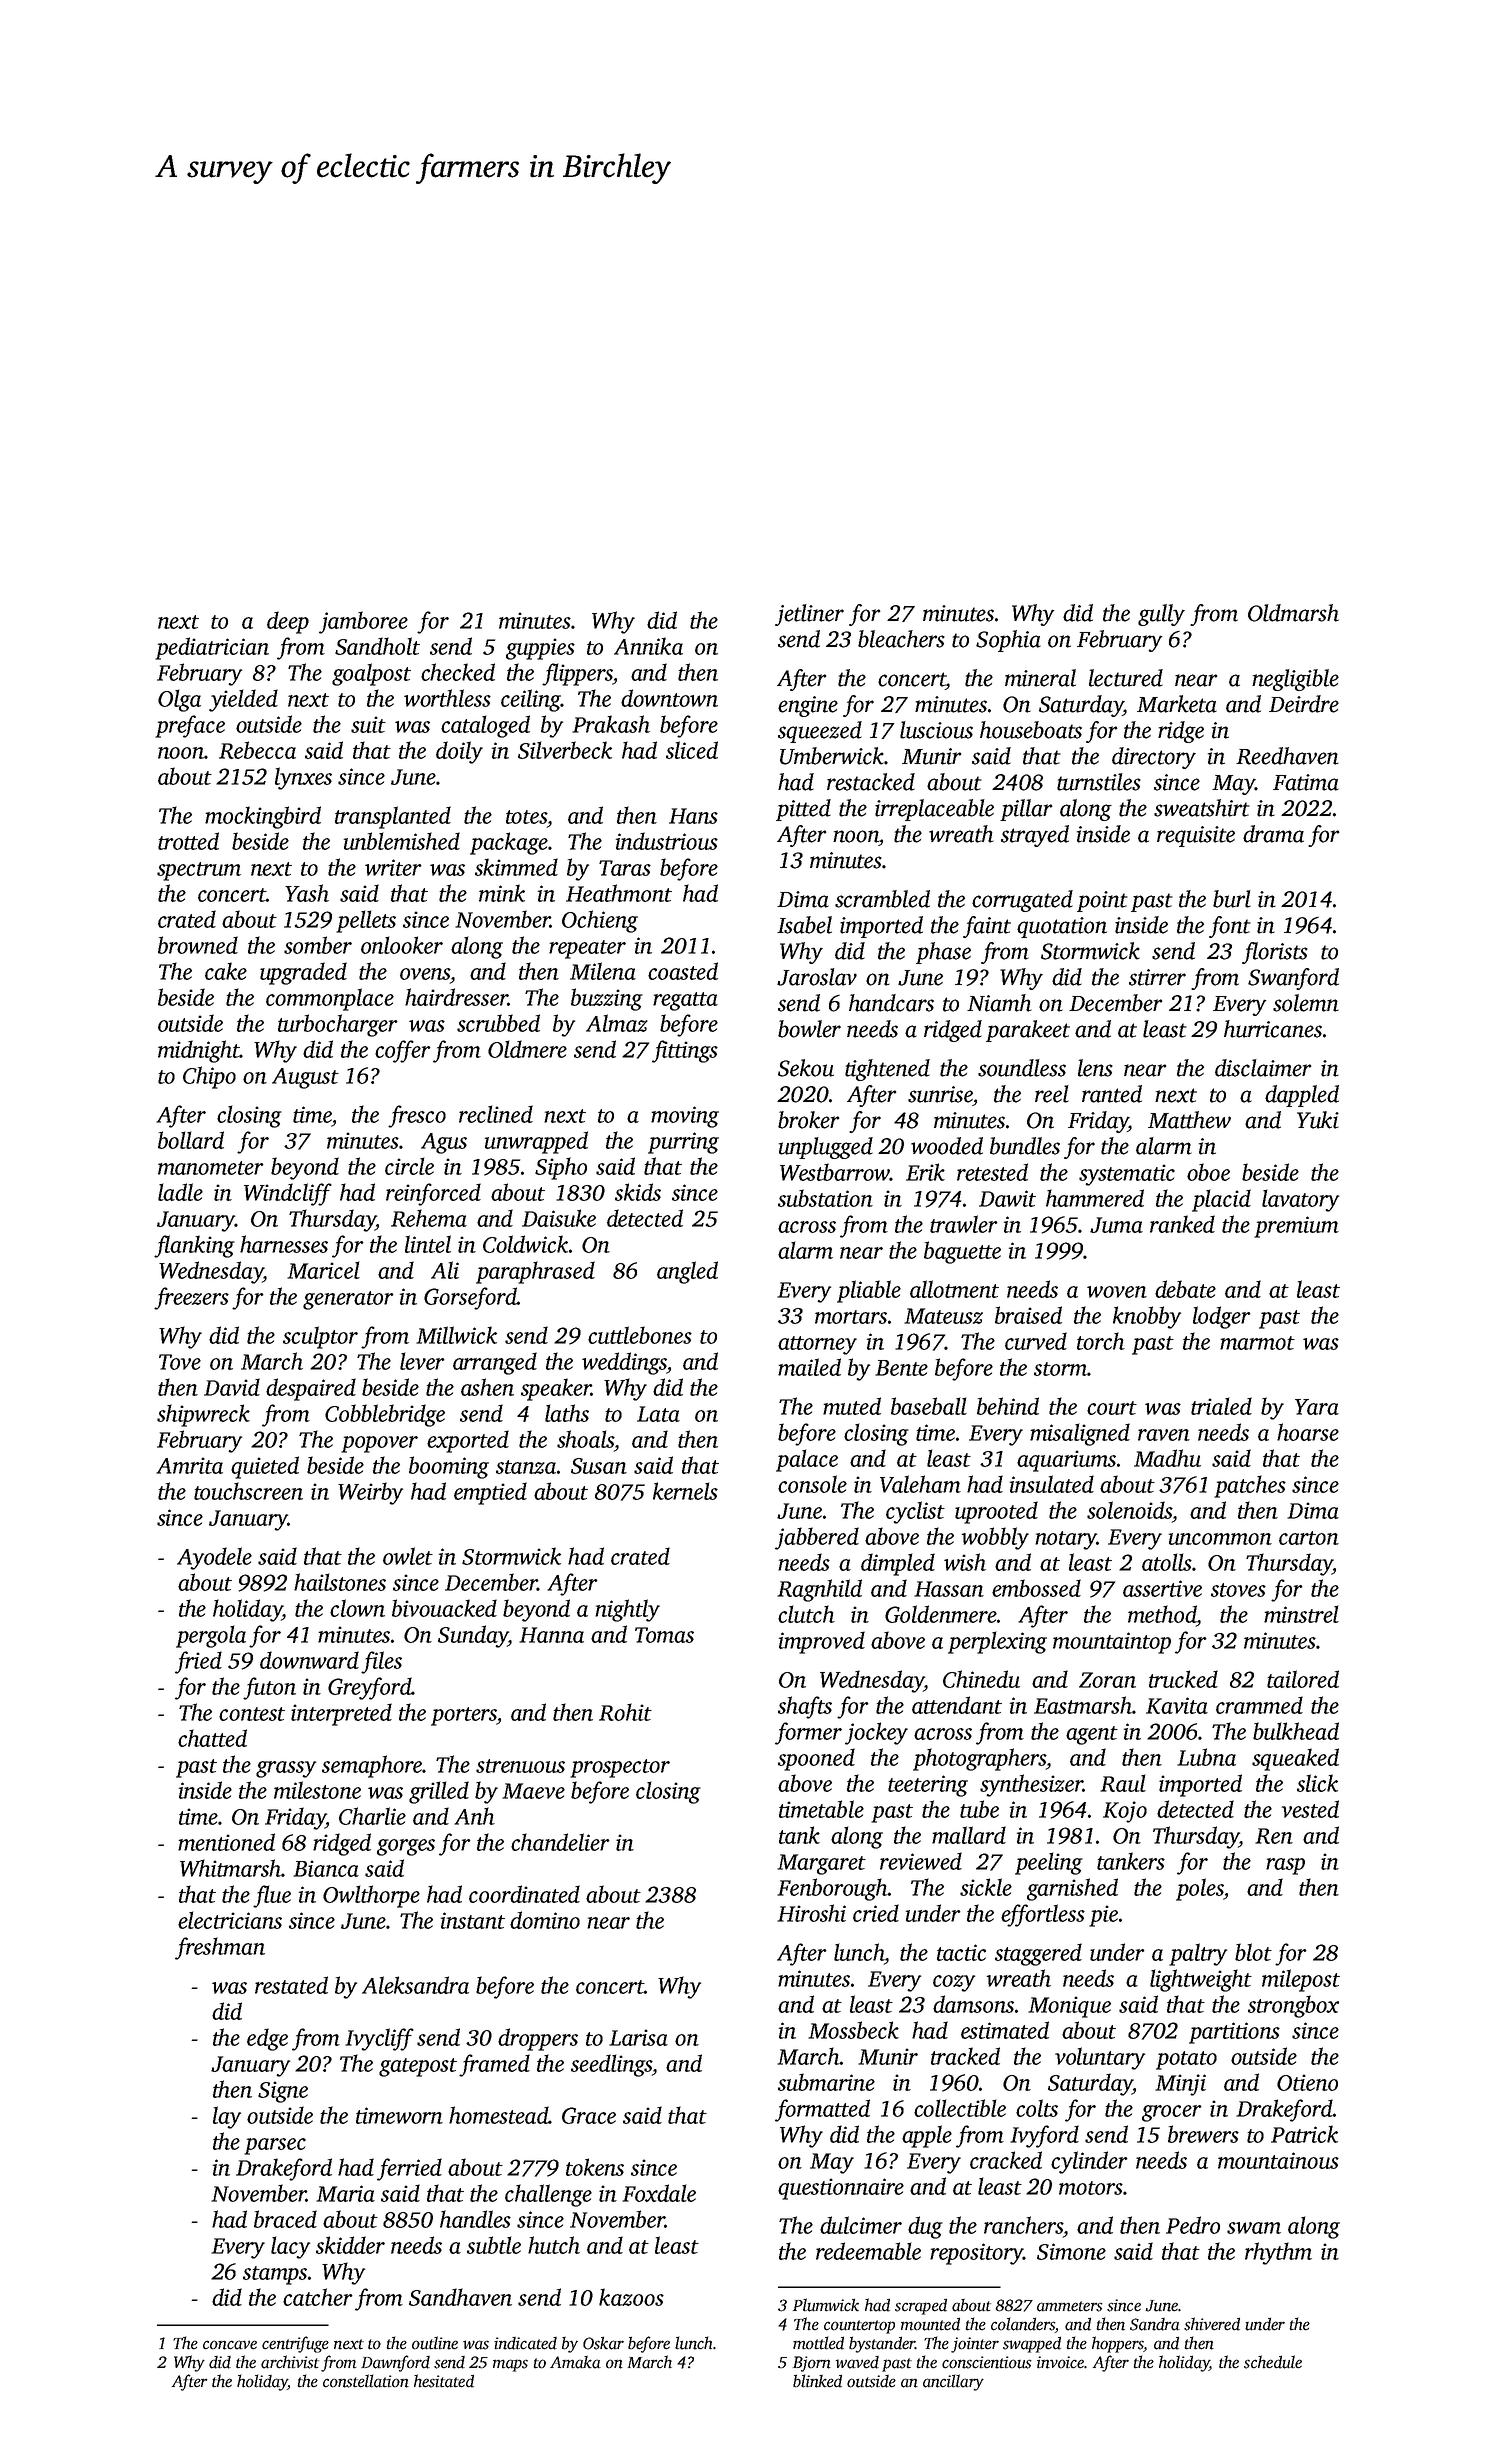 The height and width of the image is (2464, 1496). What do you see at coordinates (490, 1493) in the image?
I see `emptied` at bounding box center [490, 1493].
